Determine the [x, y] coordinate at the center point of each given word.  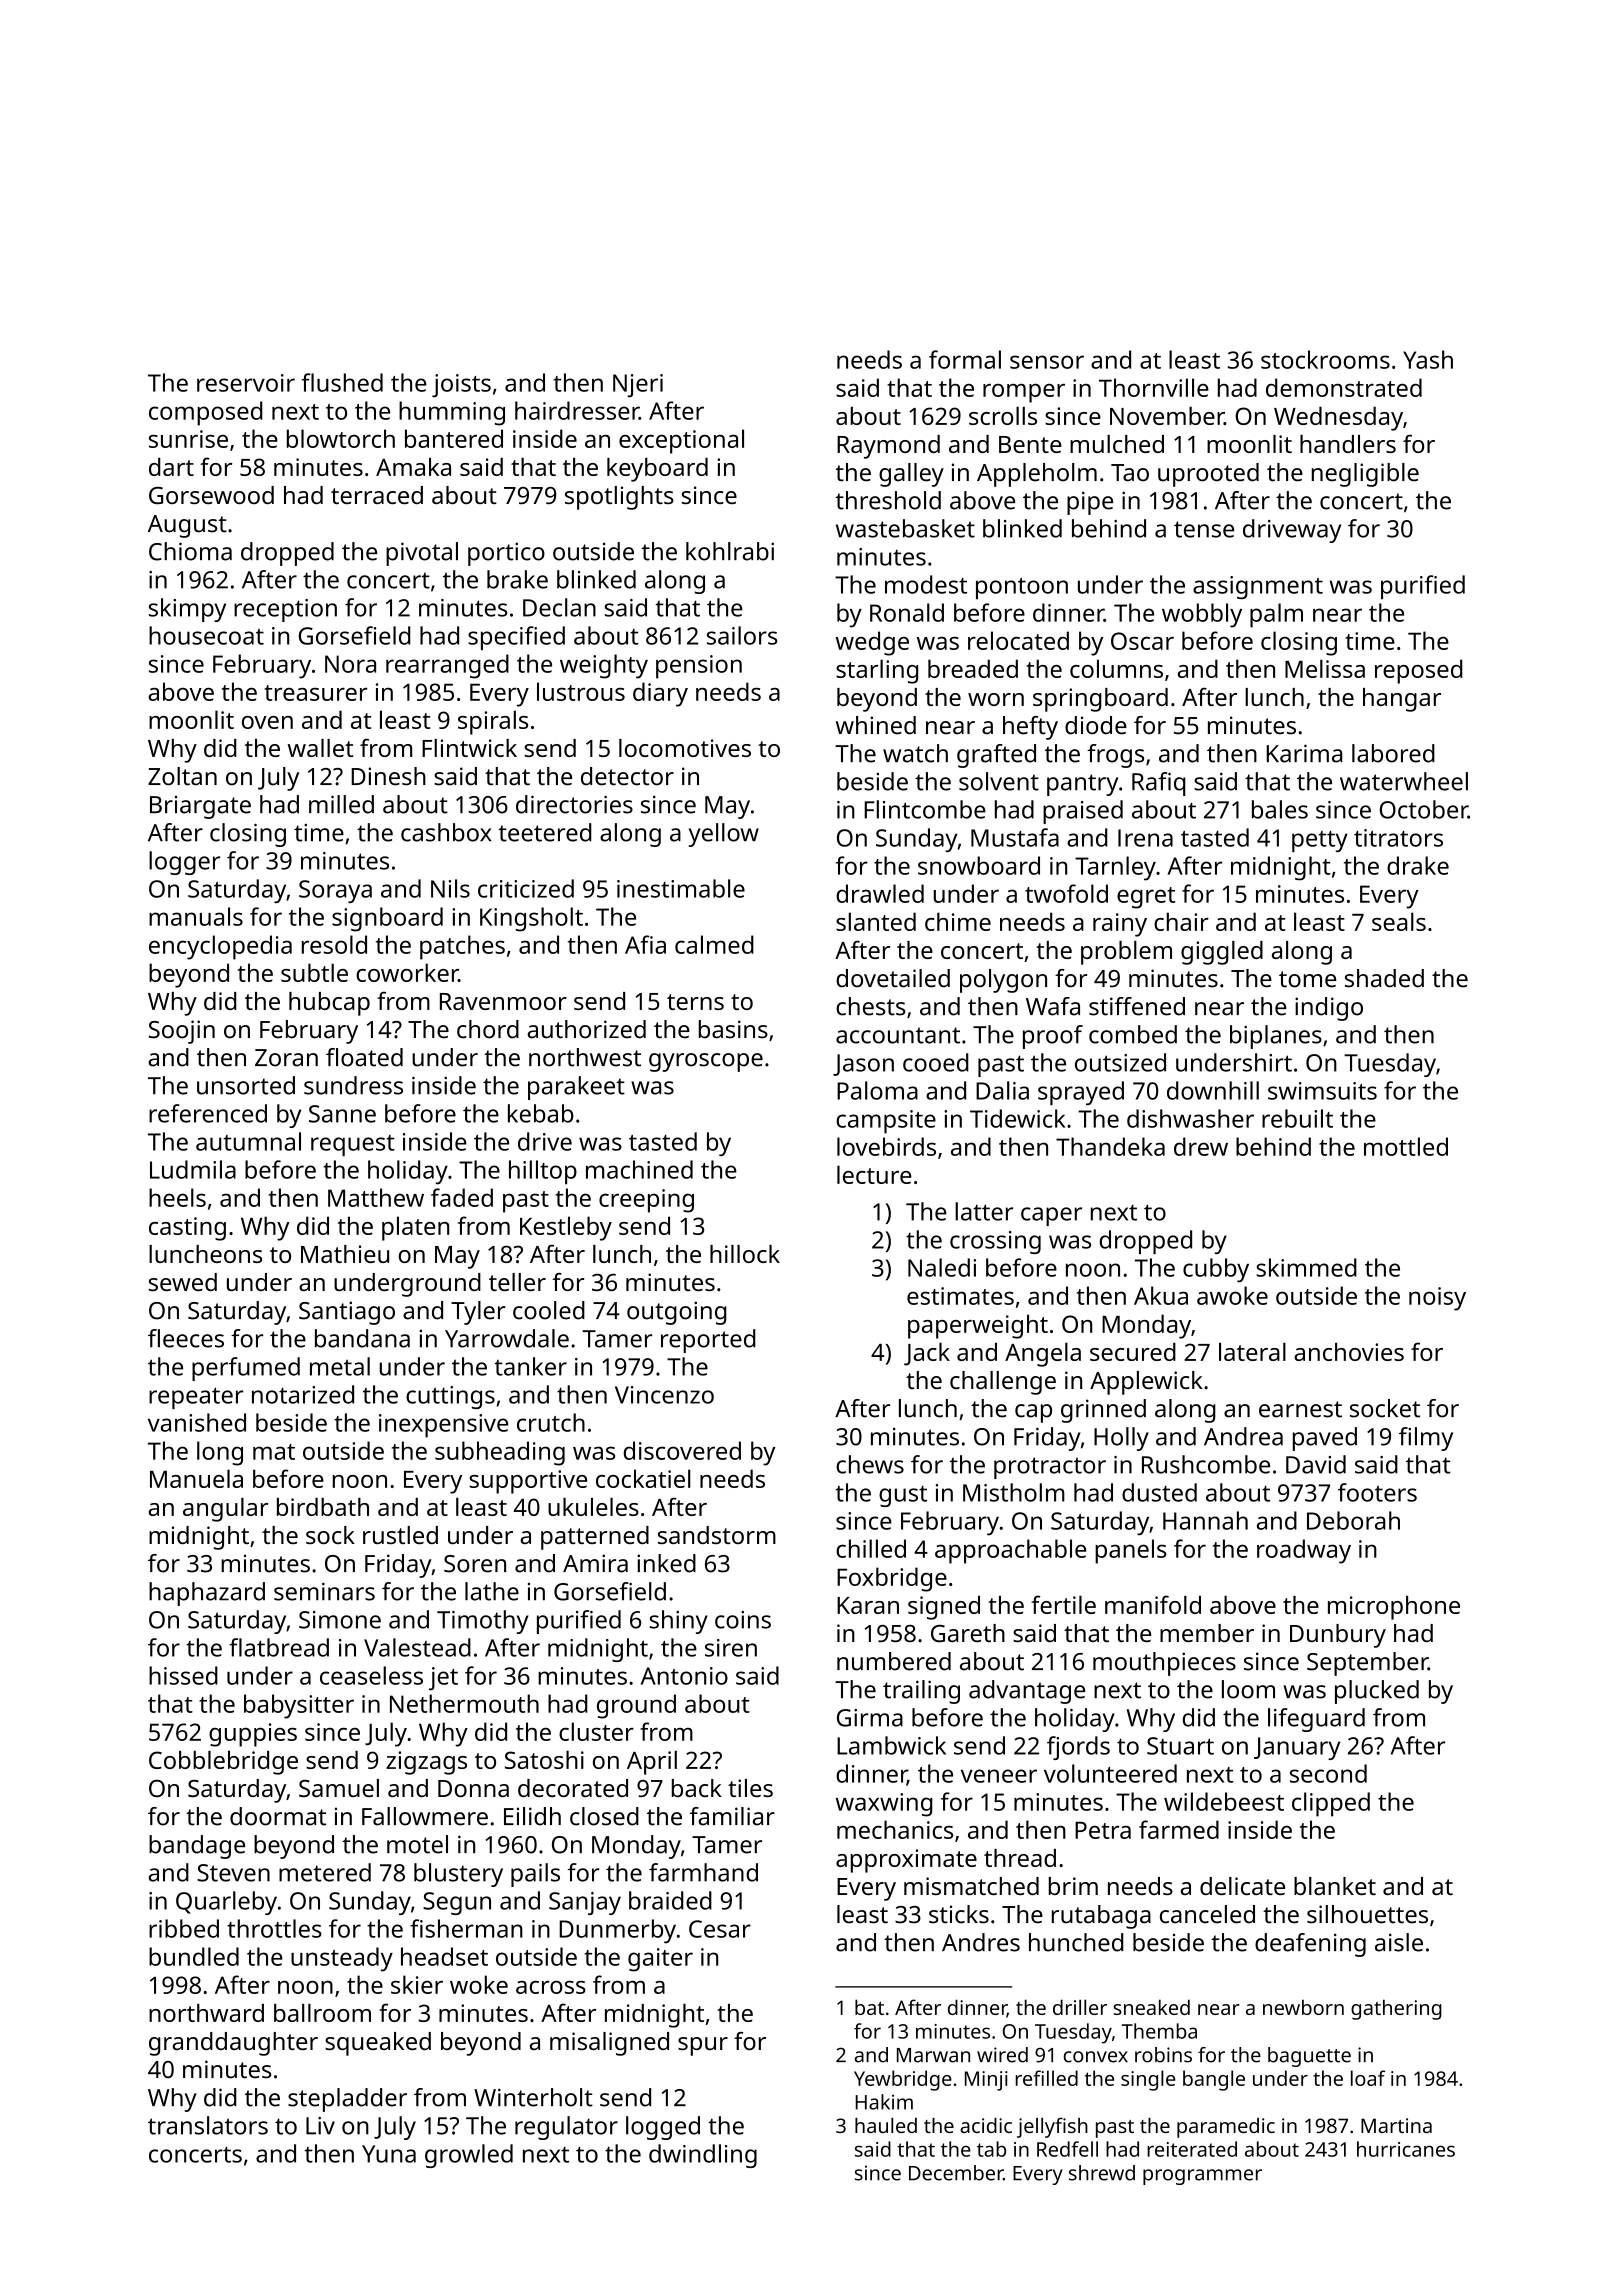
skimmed [1306, 1267]
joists [461, 386]
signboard [387, 919]
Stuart [1180, 1746]
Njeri [638, 386]
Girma [870, 1718]
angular [225, 1510]
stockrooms [1325, 359]
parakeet [576, 1088]
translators [208, 2125]
